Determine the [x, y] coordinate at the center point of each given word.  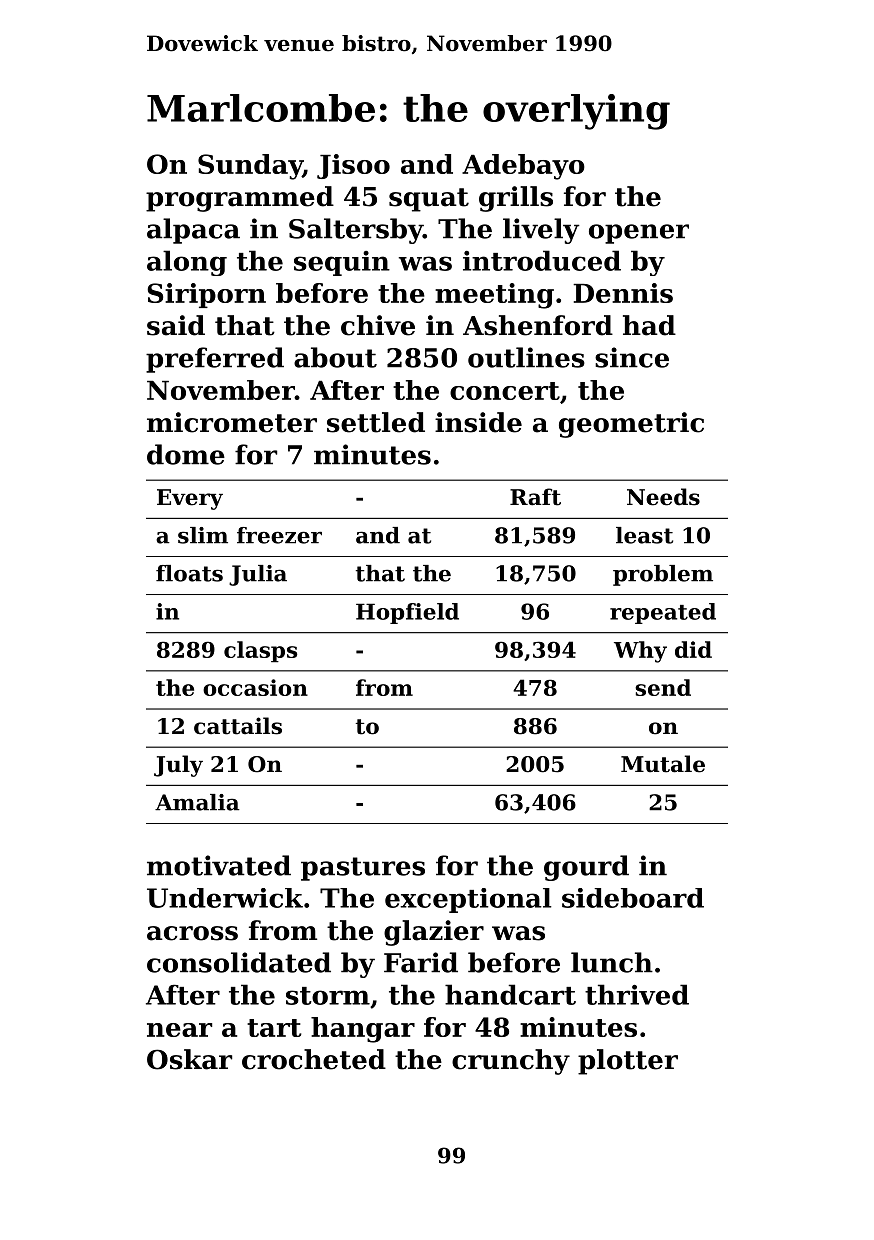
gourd [586, 868]
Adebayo [523, 167]
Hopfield [407, 613]
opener [639, 234]
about [335, 357]
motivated [219, 865]
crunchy [511, 1062]
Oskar [189, 1059]
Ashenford [538, 325]
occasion [255, 687]
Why [640, 652]
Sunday [250, 167]
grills [516, 199]
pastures [363, 869]
